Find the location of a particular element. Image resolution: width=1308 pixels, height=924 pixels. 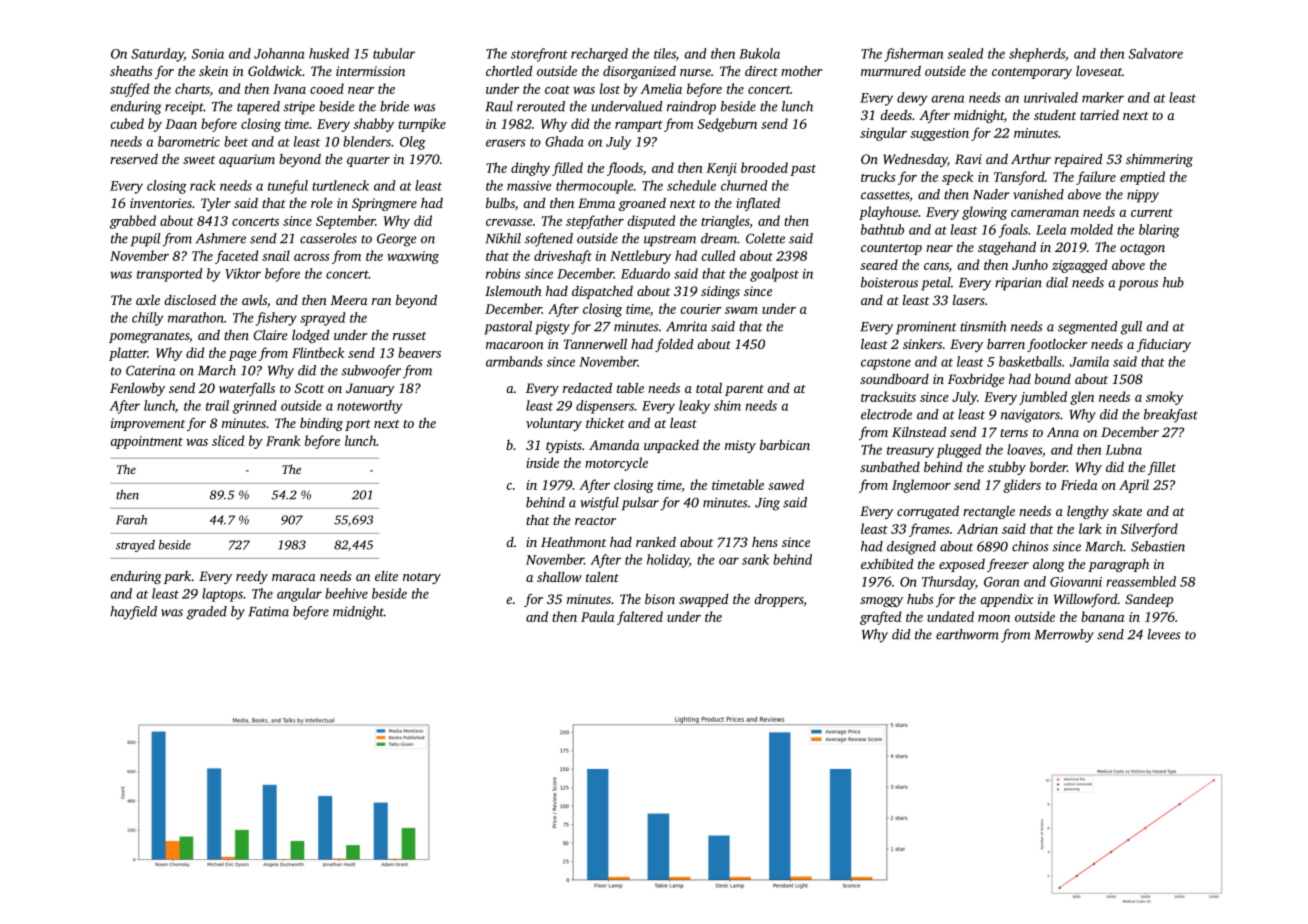

tiles is located at coordinates (665, 53).
